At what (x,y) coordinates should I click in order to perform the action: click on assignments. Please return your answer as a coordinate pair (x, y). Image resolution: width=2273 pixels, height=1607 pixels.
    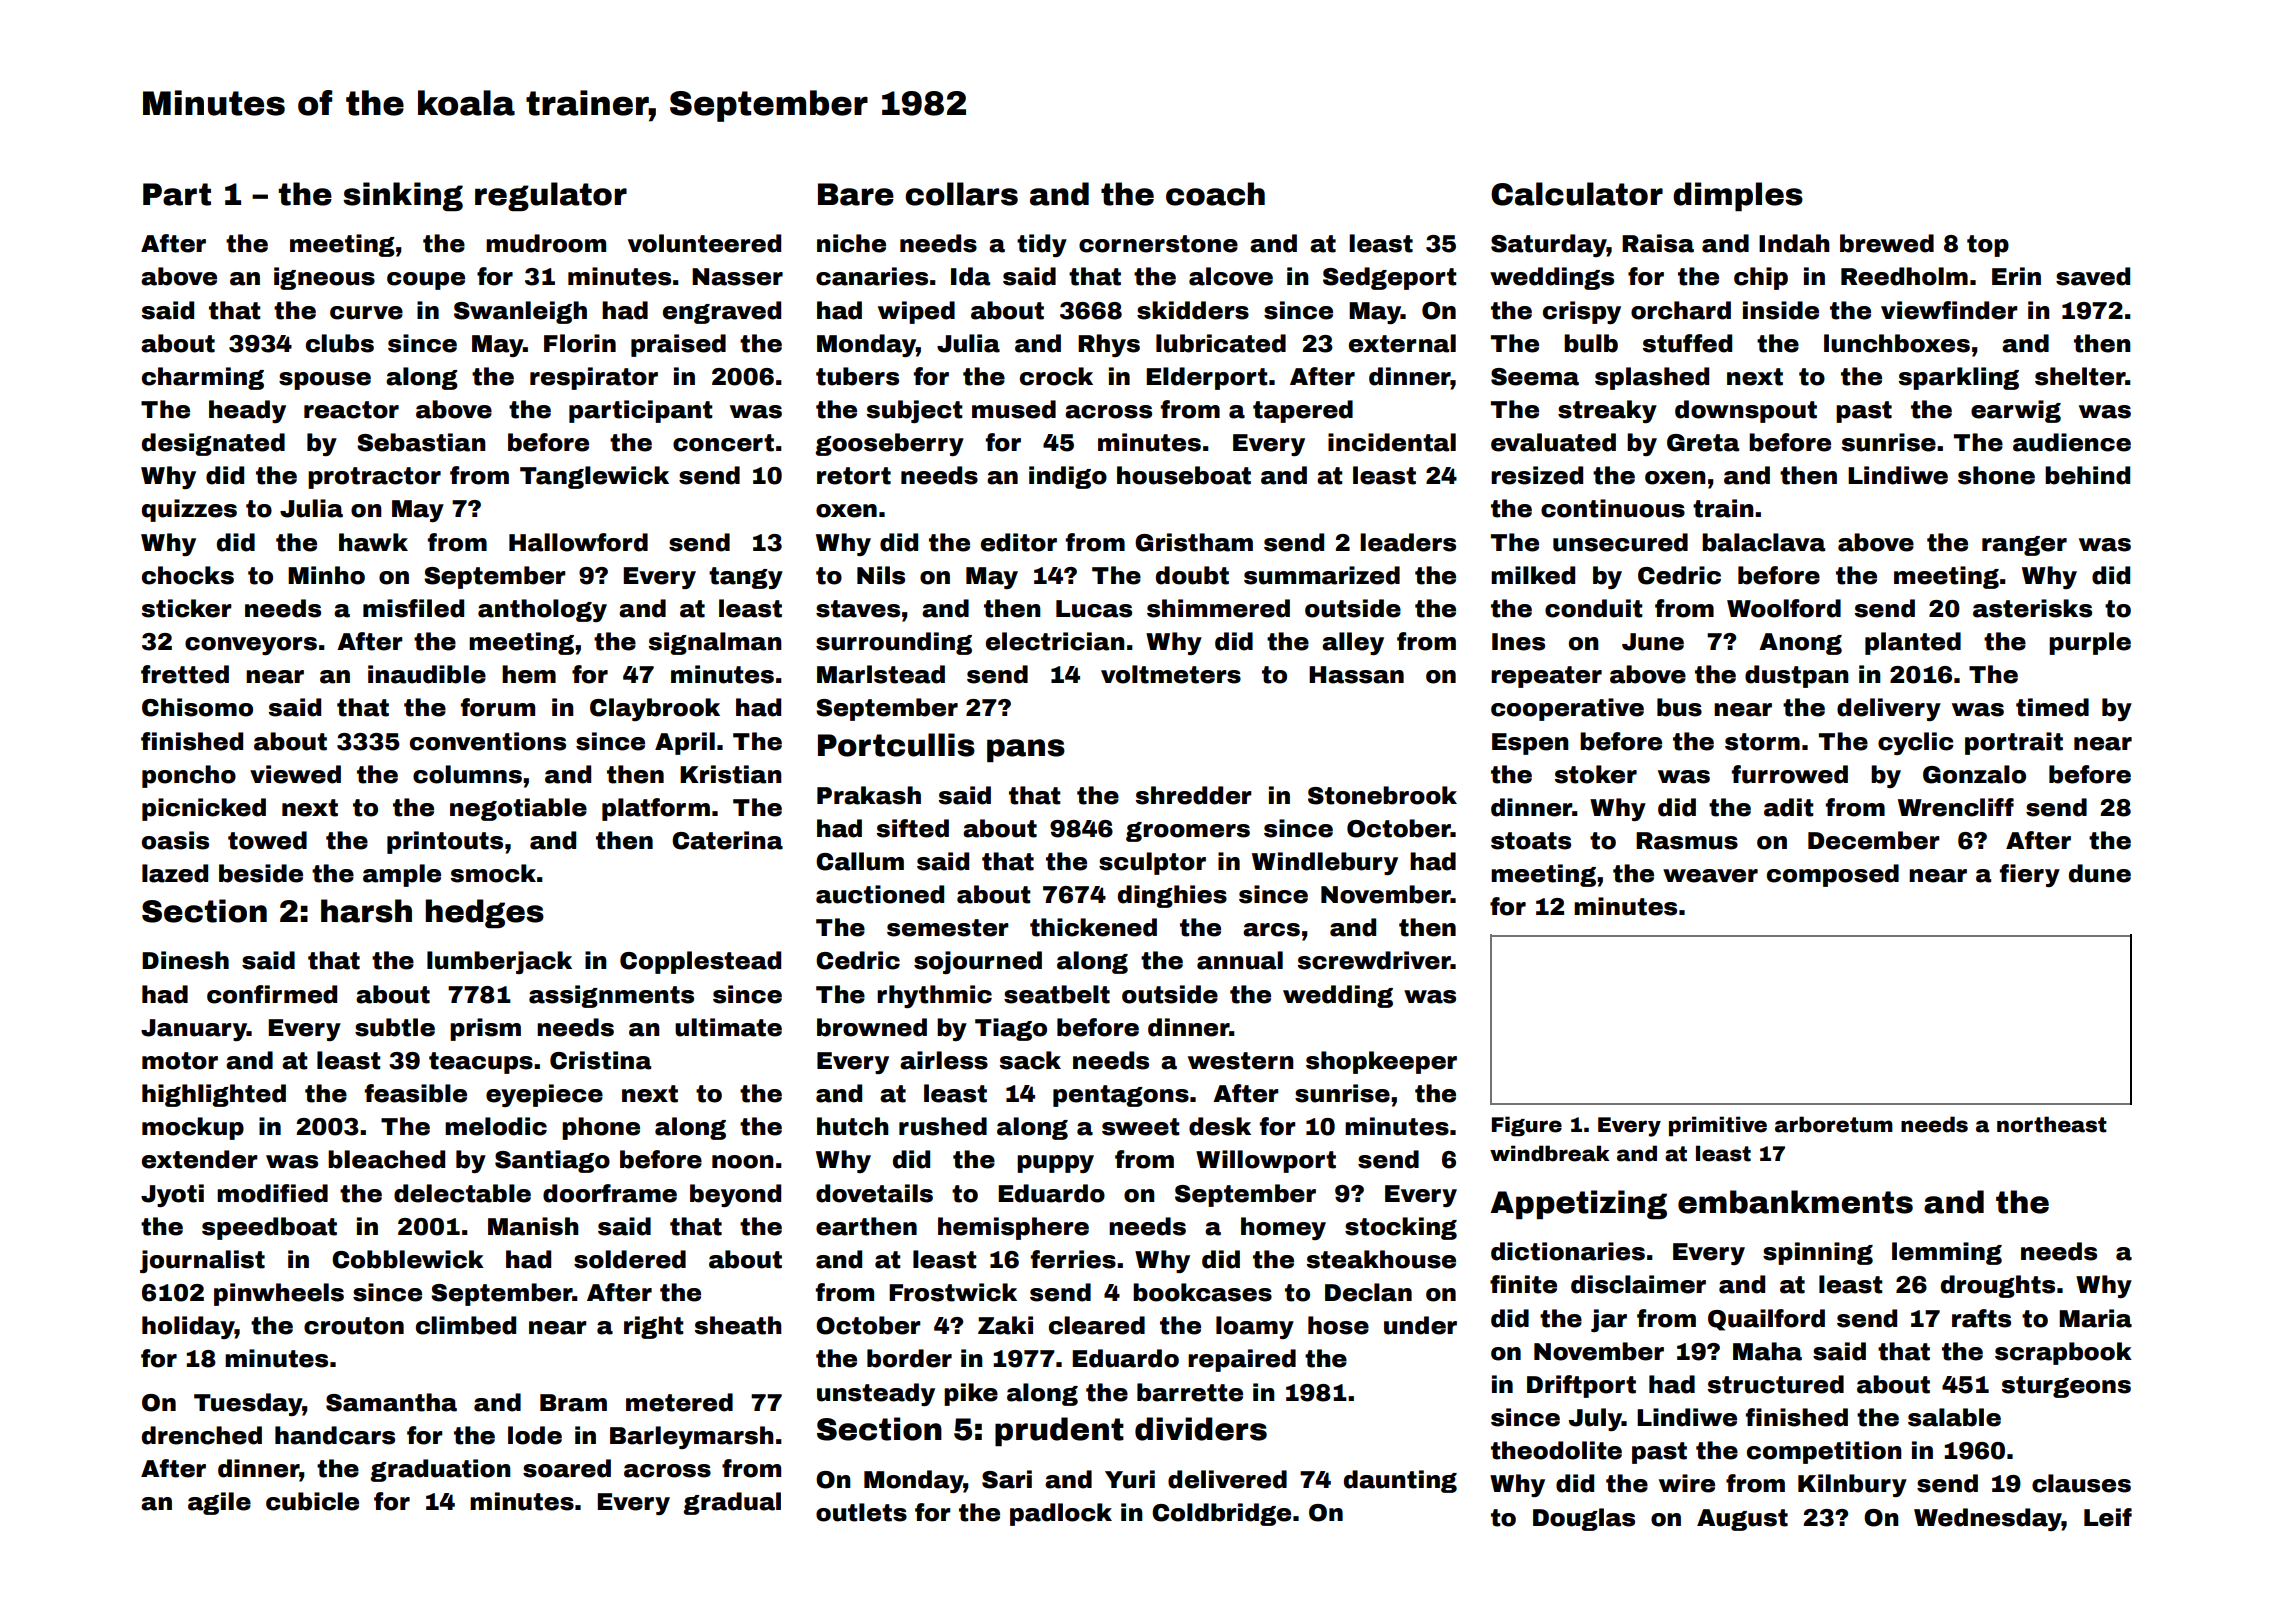
    Looking at the image, I should click on (611, 996).
